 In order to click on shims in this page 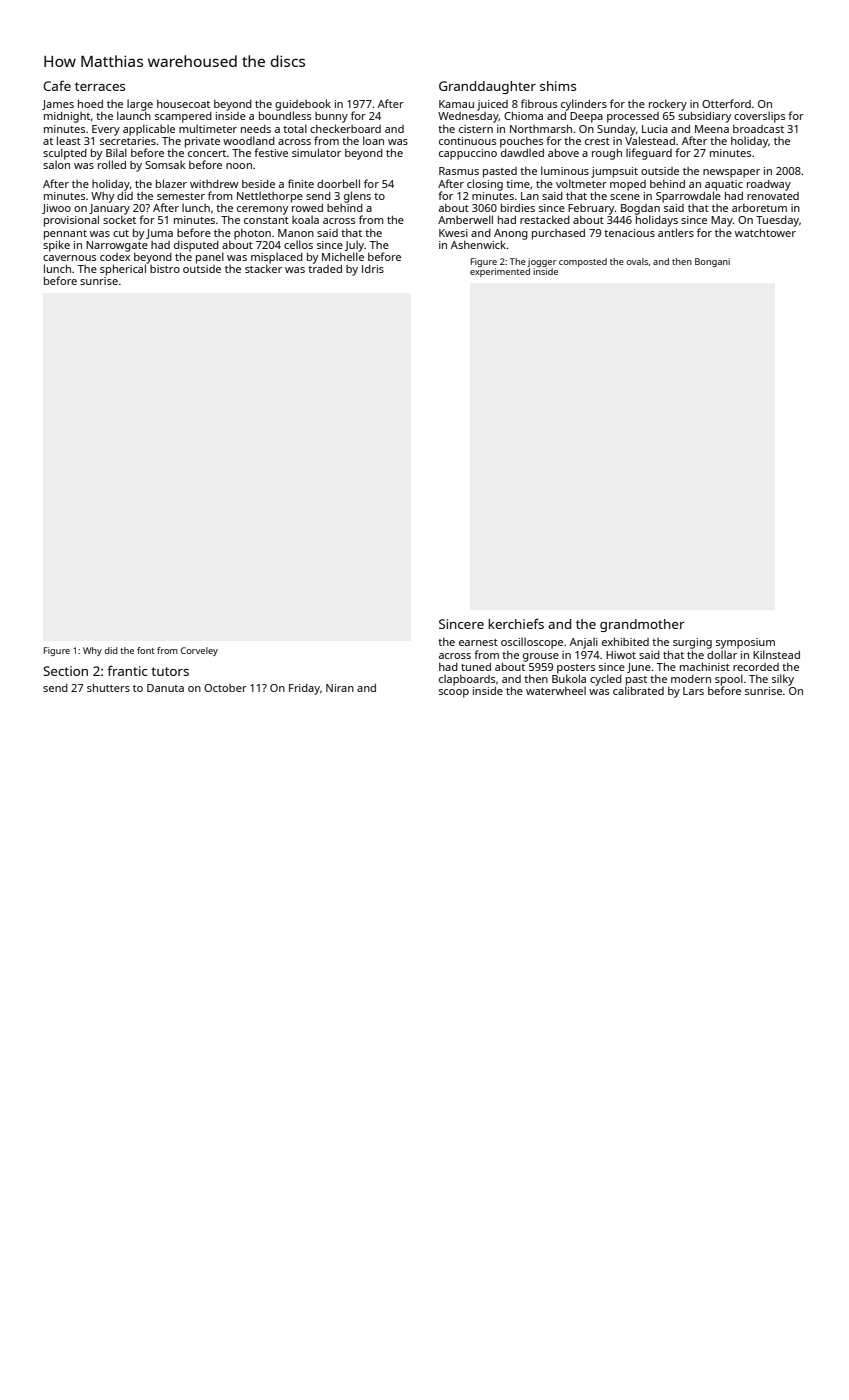, I will do `click(558, 86)`.
